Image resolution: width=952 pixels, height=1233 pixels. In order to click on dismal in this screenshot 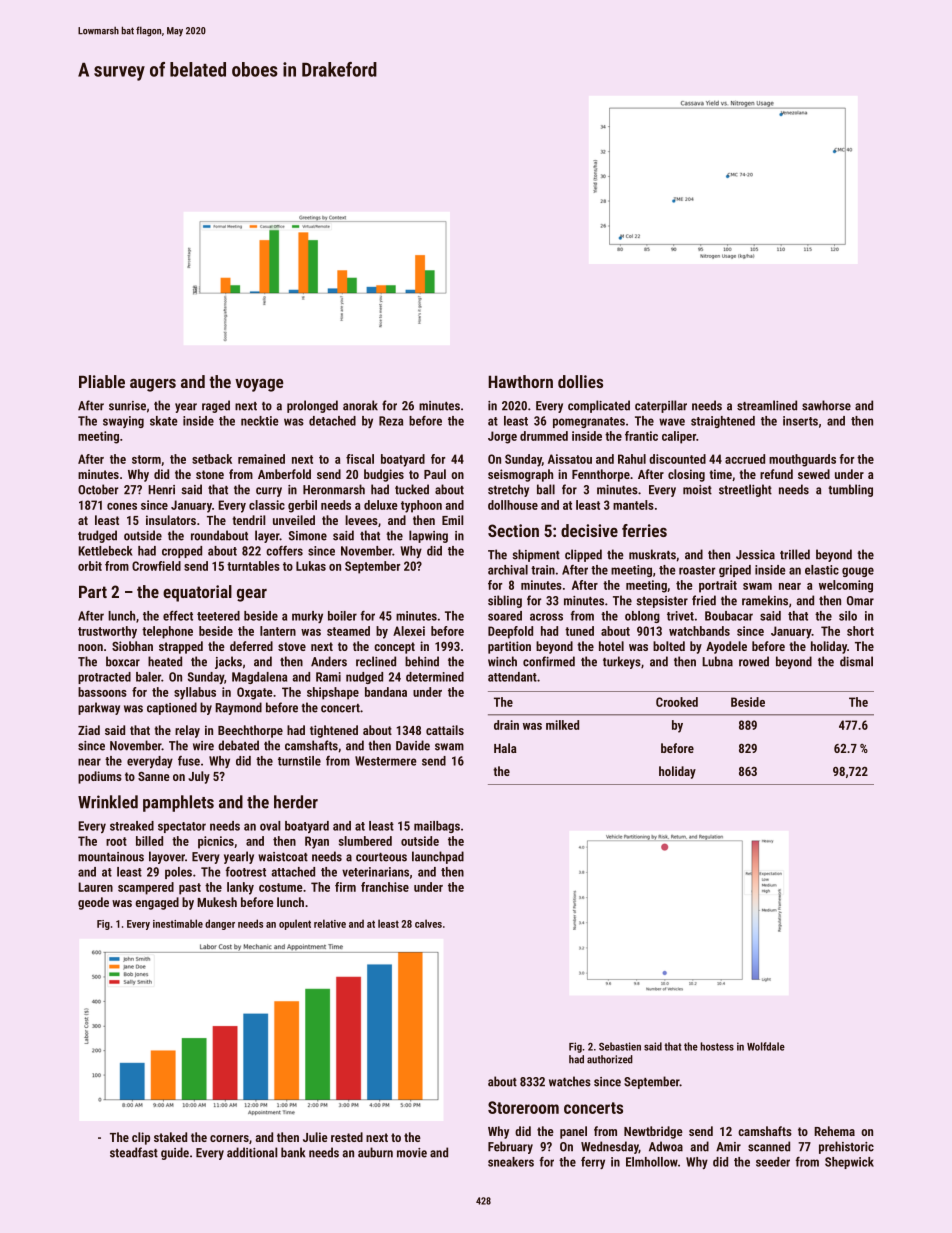, I will do `click(856, 661)`.
